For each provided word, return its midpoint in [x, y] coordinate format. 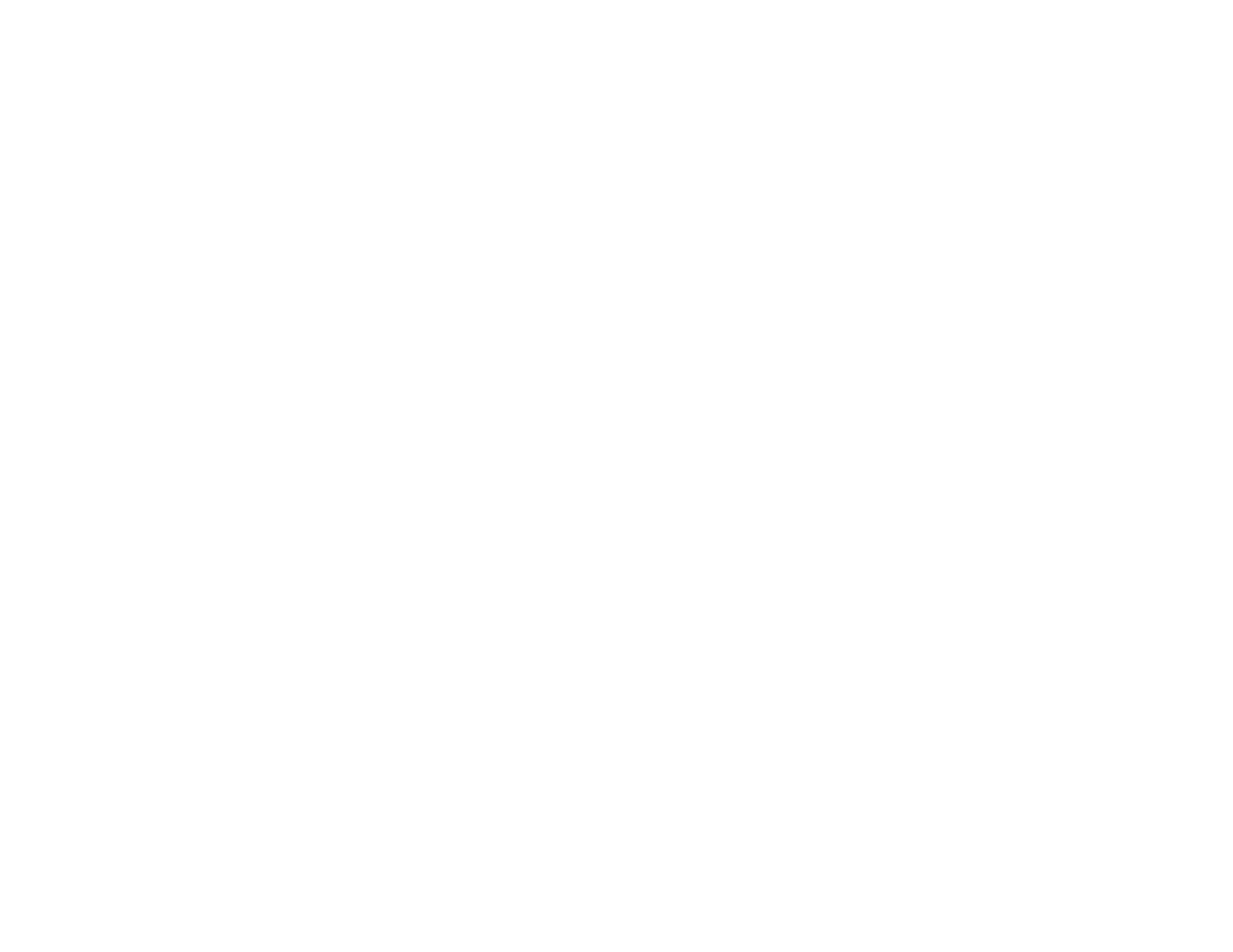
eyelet [257, 138]
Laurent [254, 323]
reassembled [641, 158]
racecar [226, 170]
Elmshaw [1027, 312]
